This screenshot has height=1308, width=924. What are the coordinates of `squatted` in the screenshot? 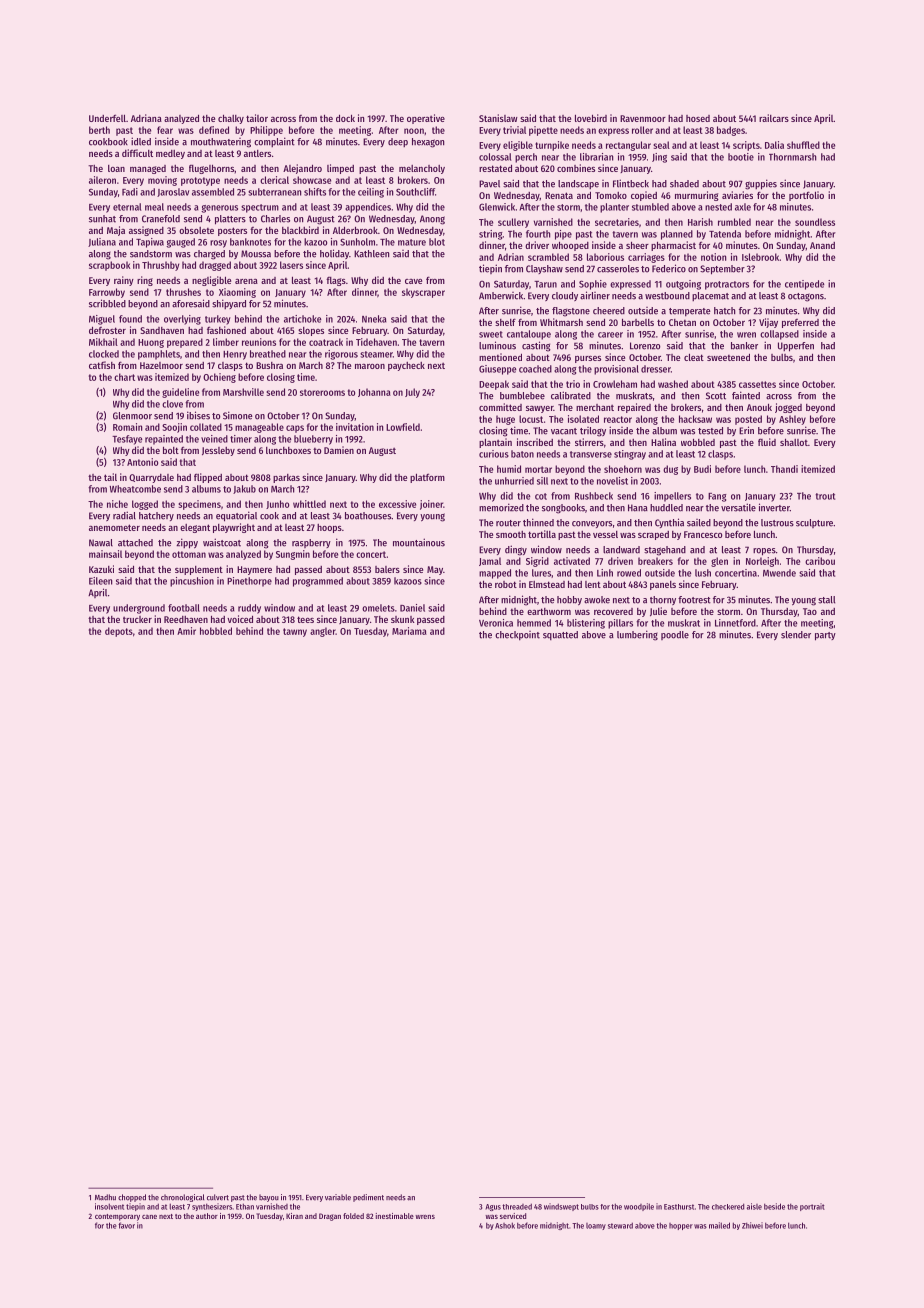 It's located at (560, 635).
